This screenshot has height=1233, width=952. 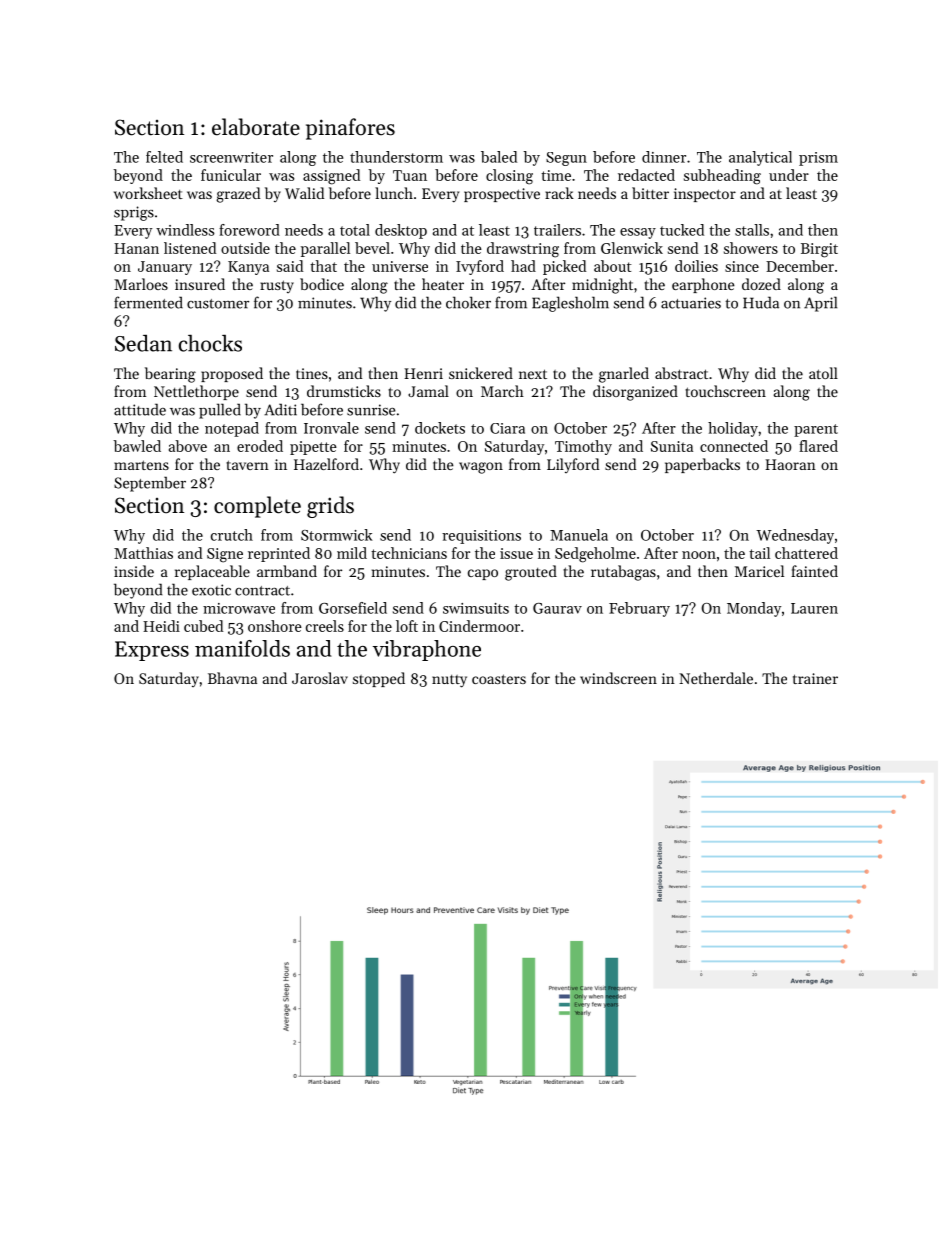 What do you see at coordinates (350, 129) in the screenshot?
I see `pinafores` at bounding box center [350, 129].
